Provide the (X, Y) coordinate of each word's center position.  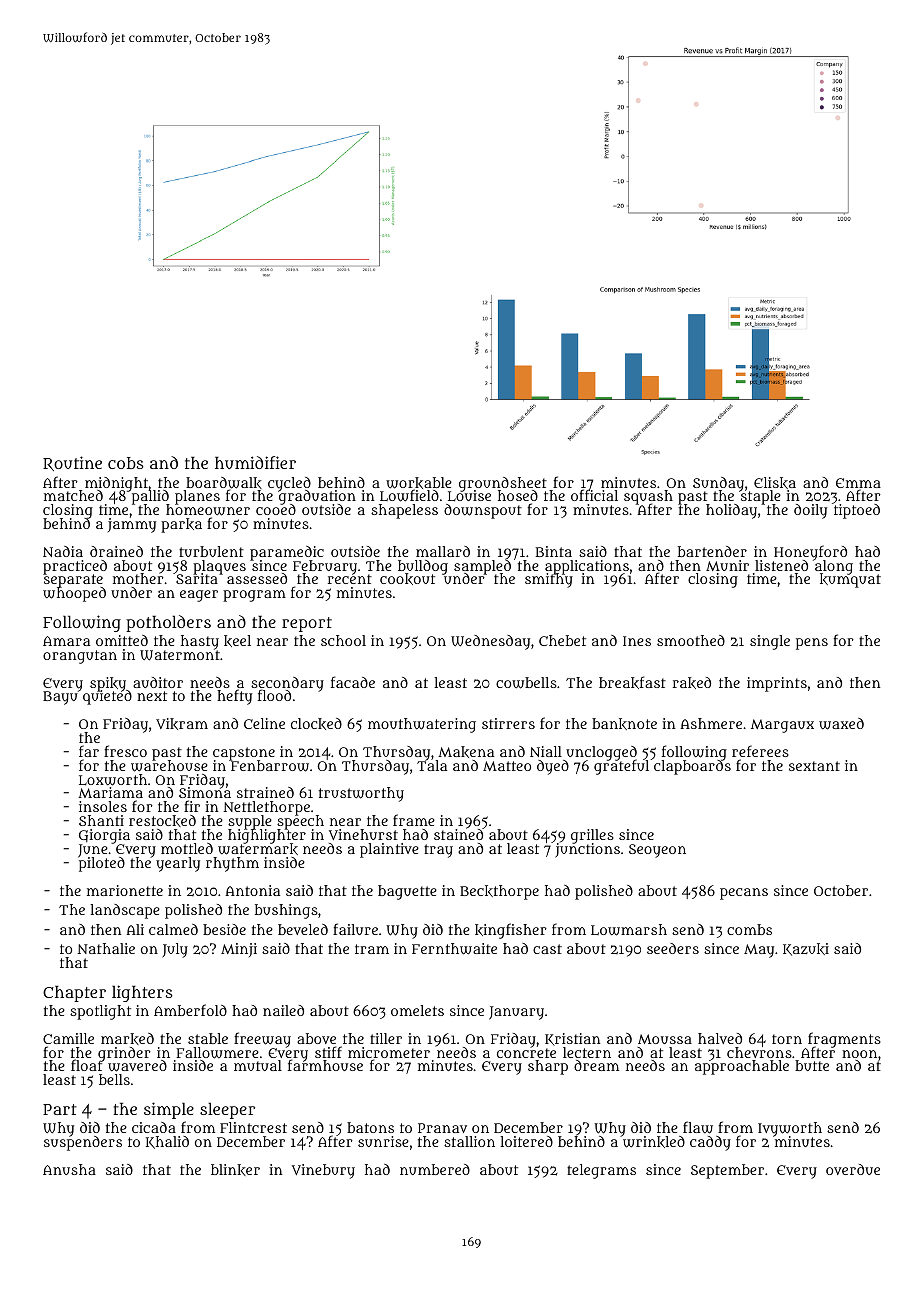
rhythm (232, 864)
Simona (205, 793)
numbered (435, 1169)
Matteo (507, 766)
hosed (518, 495)
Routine (72, 463)
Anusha (69, 1169)
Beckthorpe (499, 892)
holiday (731, 511)
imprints (777, 684)
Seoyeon (657, 851)
